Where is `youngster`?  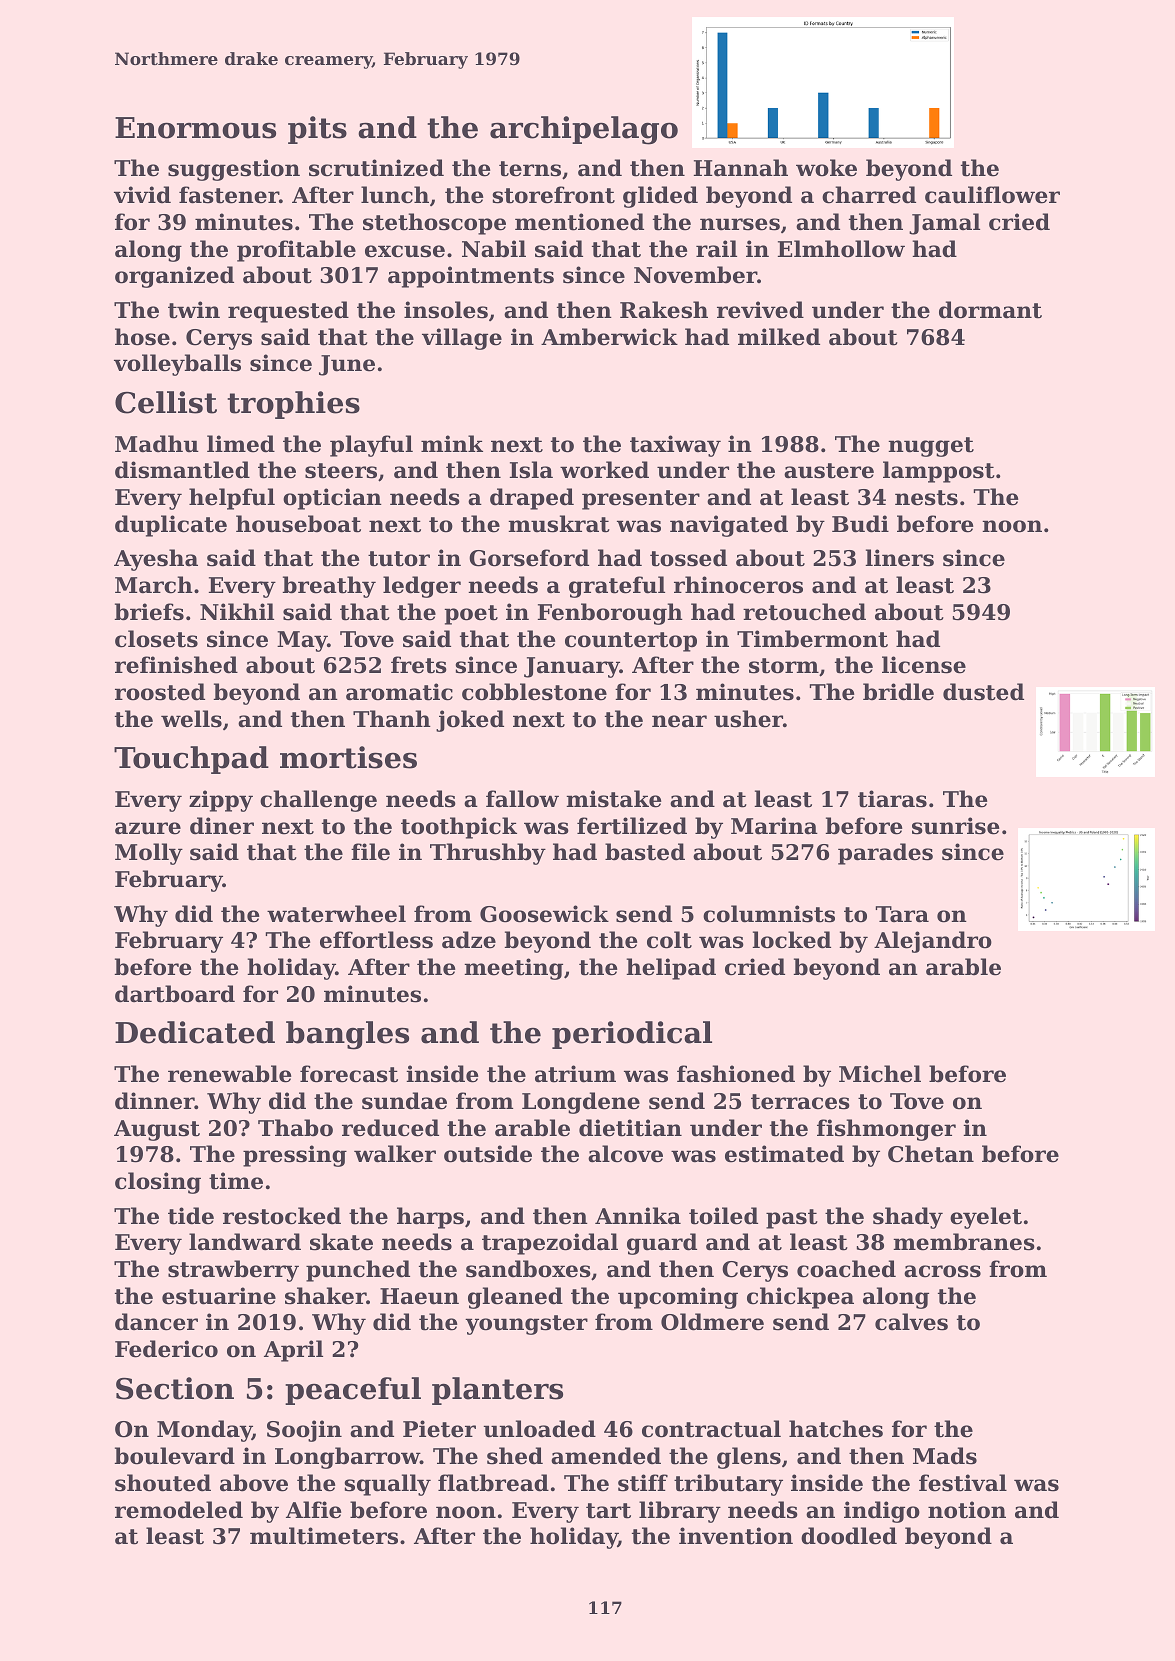
youngster is located at coordinates (526, 1325).
